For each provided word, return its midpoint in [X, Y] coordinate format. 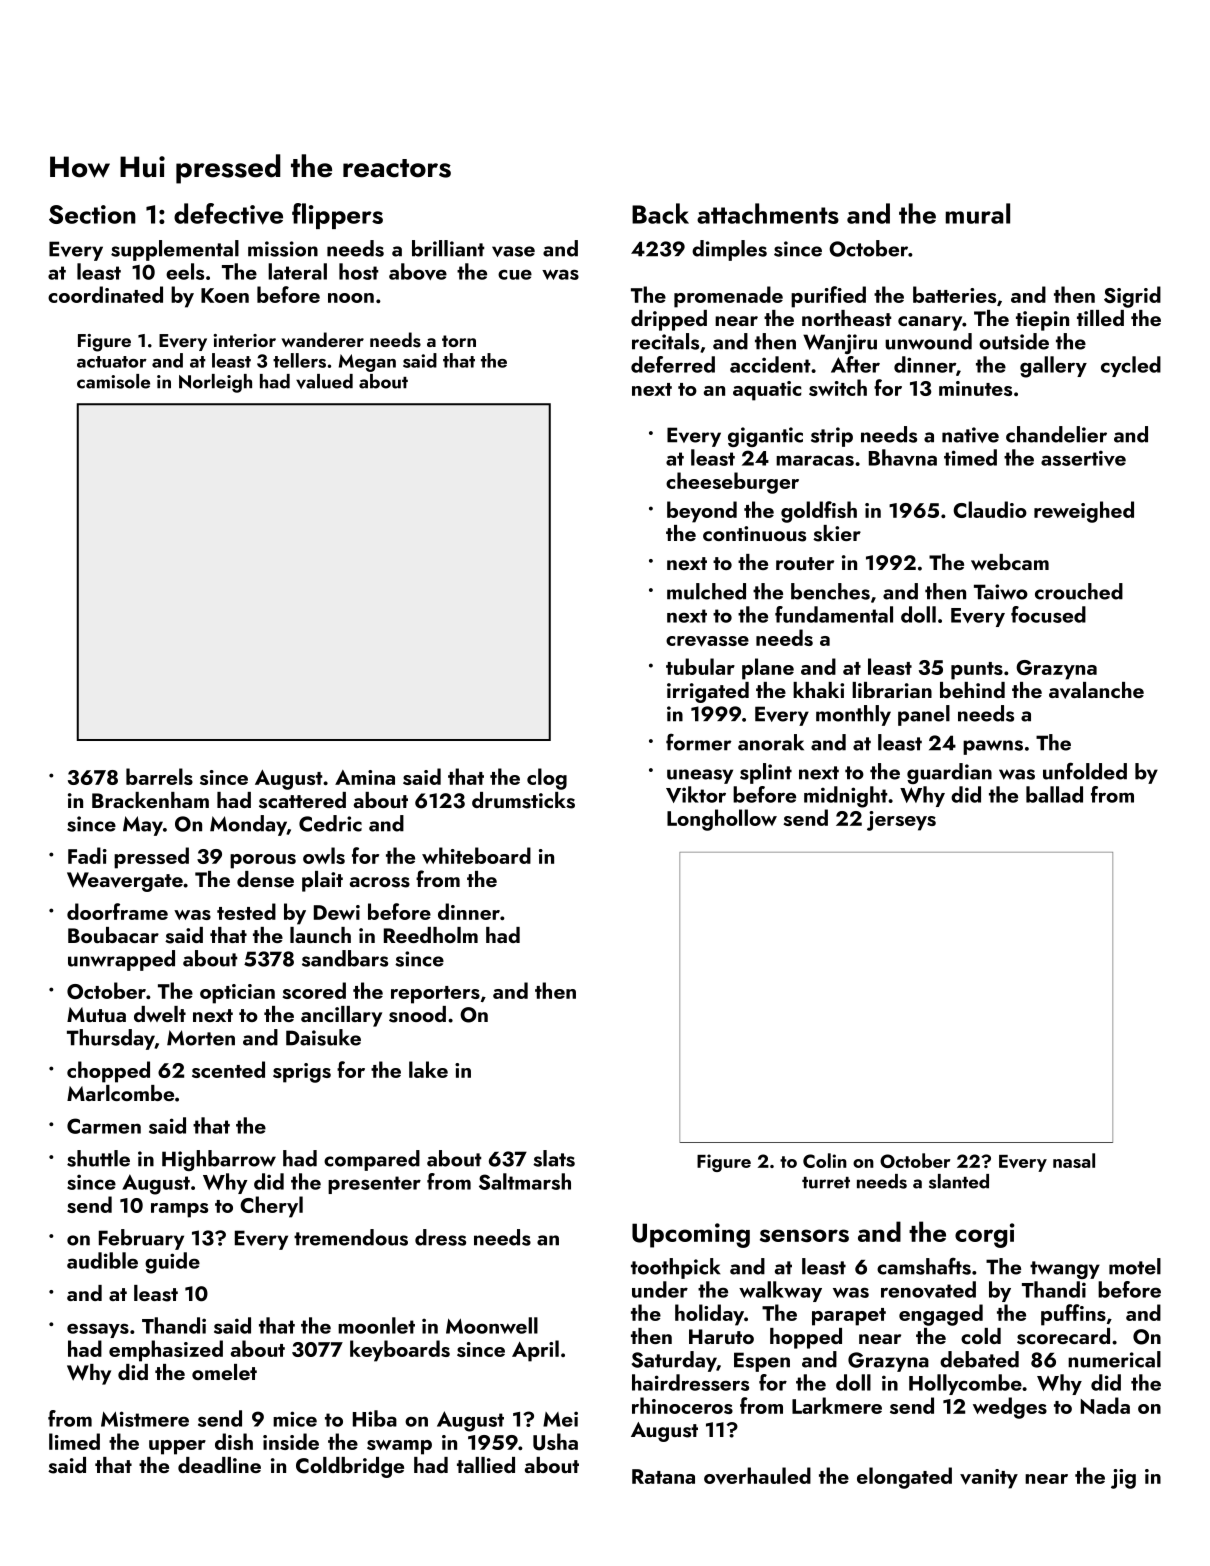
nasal [1074, 1160]
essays [98, 1330]
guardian [949, 773]
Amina [365, 777]
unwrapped [121, 960]
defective [228, 214]
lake [428, 1069]
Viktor [696, 794]
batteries [954, 294]
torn [459, 341]
